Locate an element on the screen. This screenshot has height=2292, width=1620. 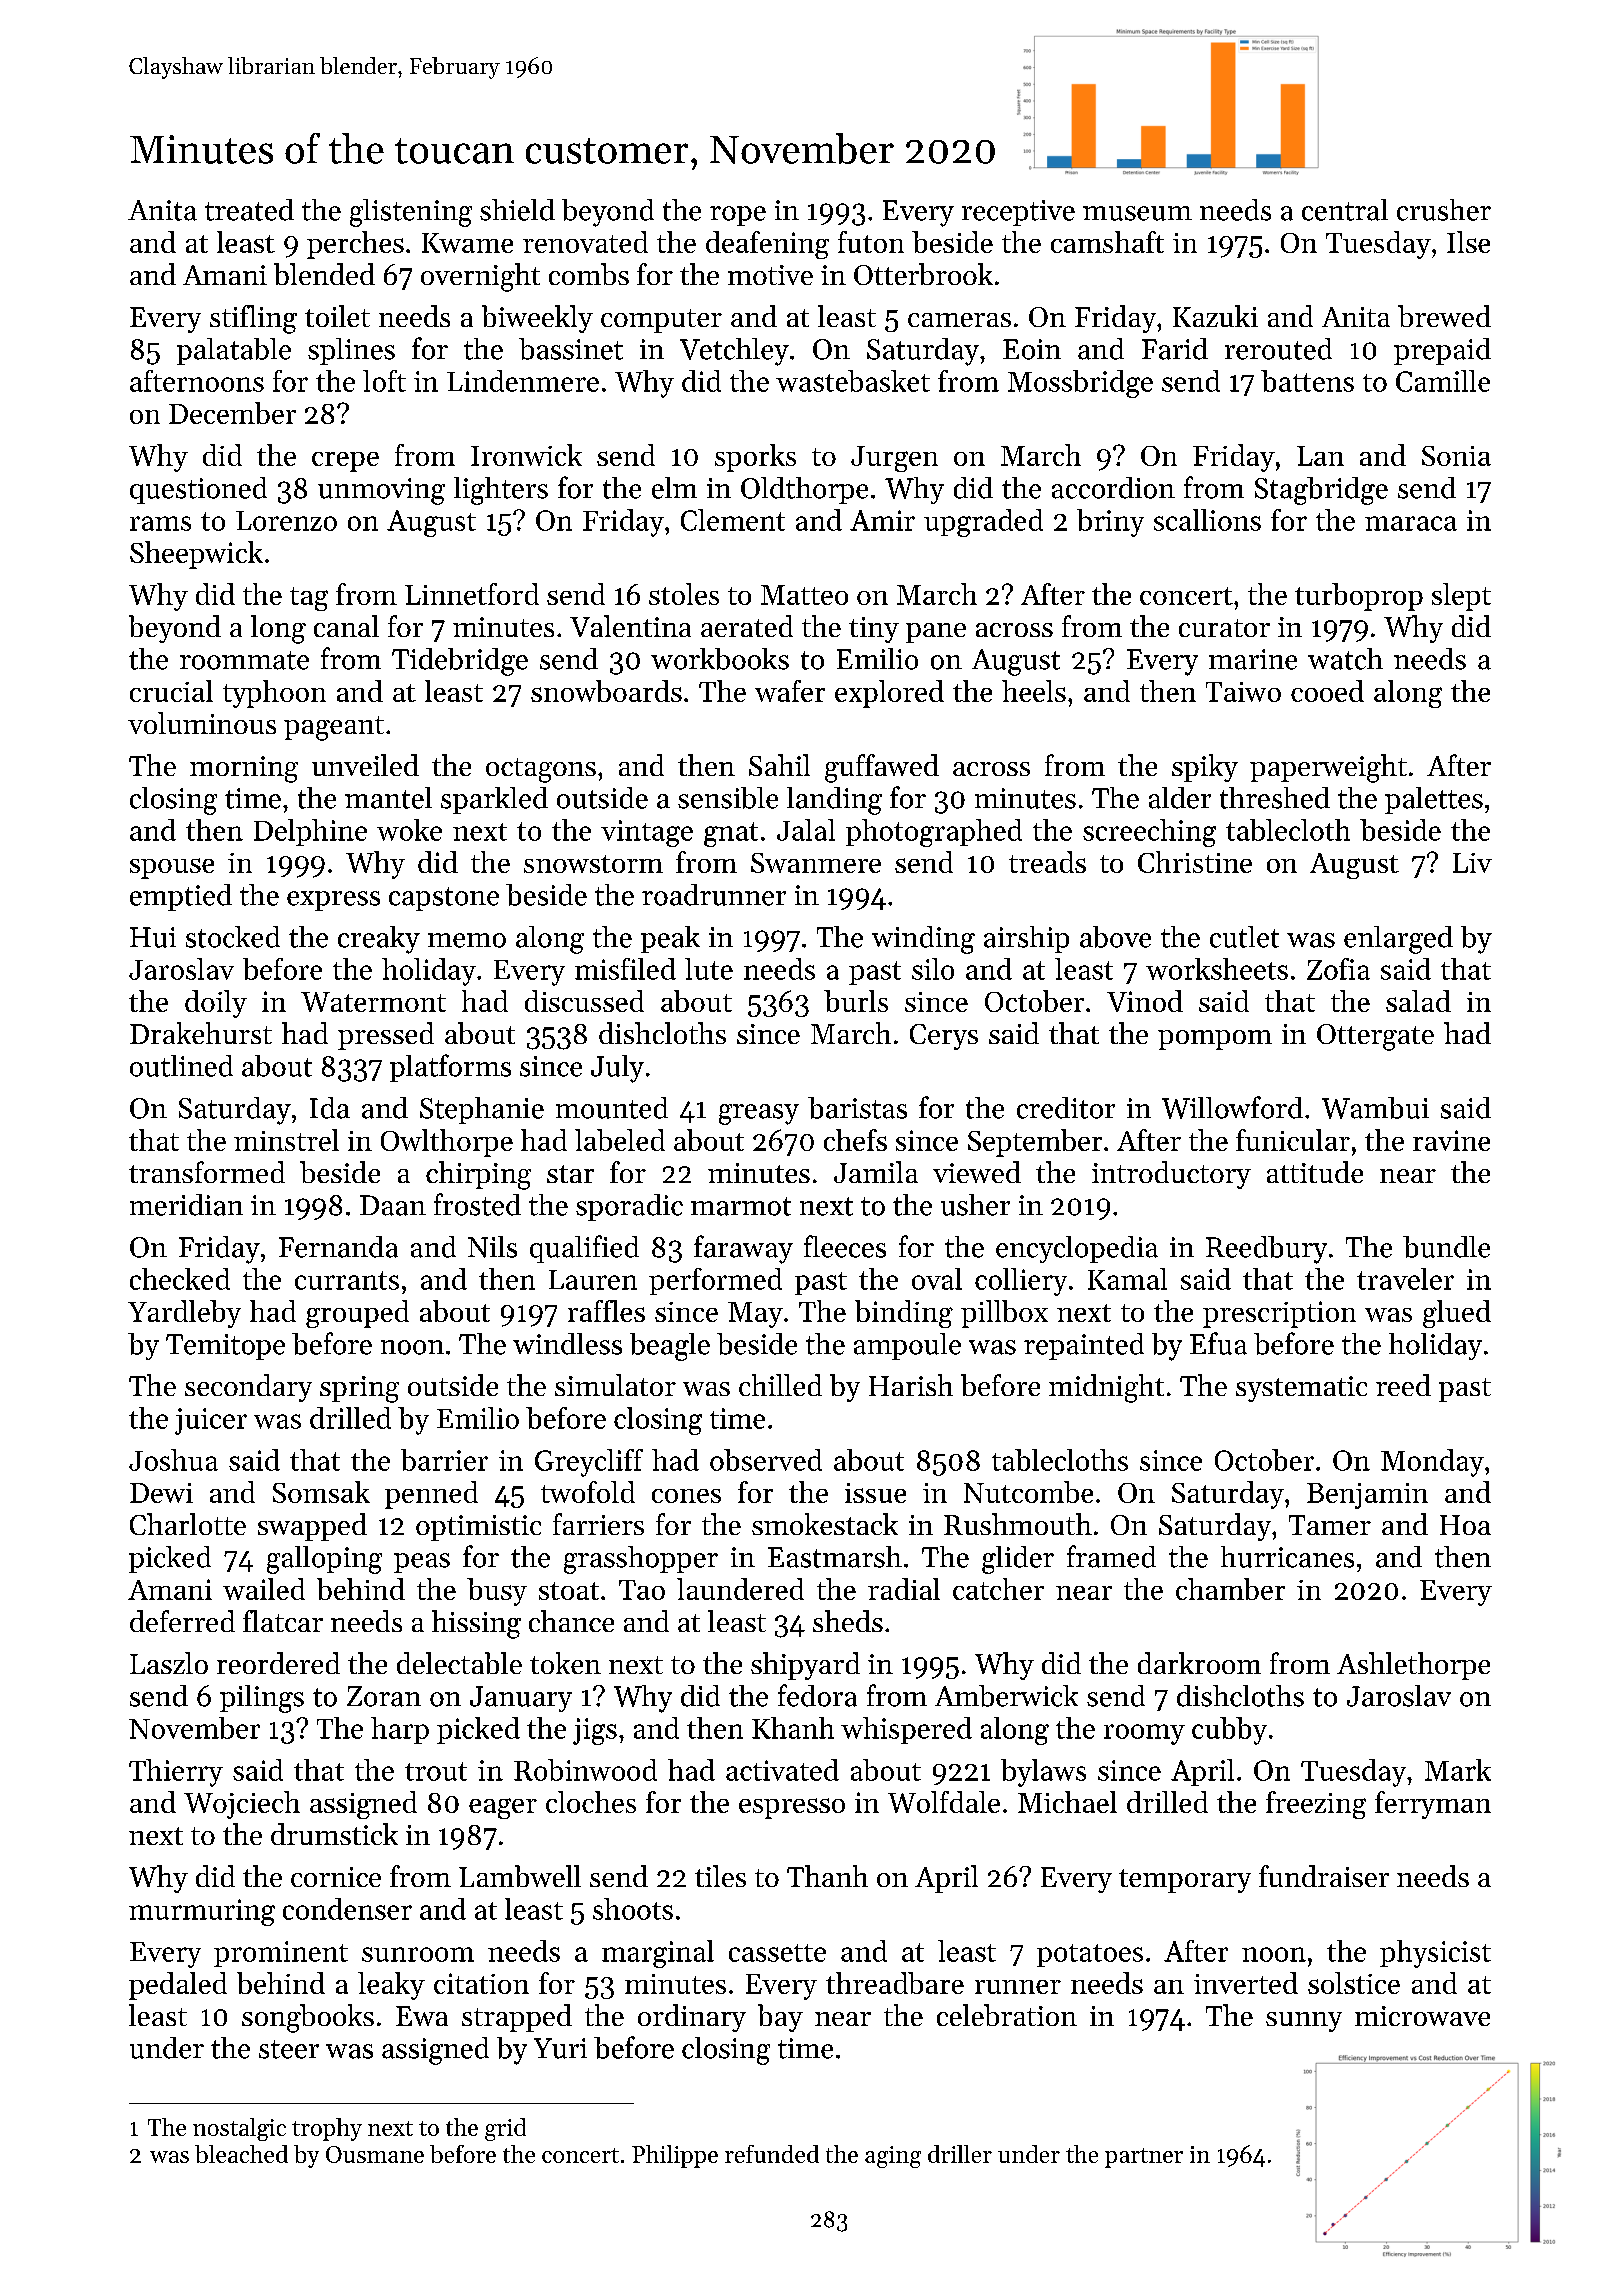
central is located at coordinates (1345, 210).
